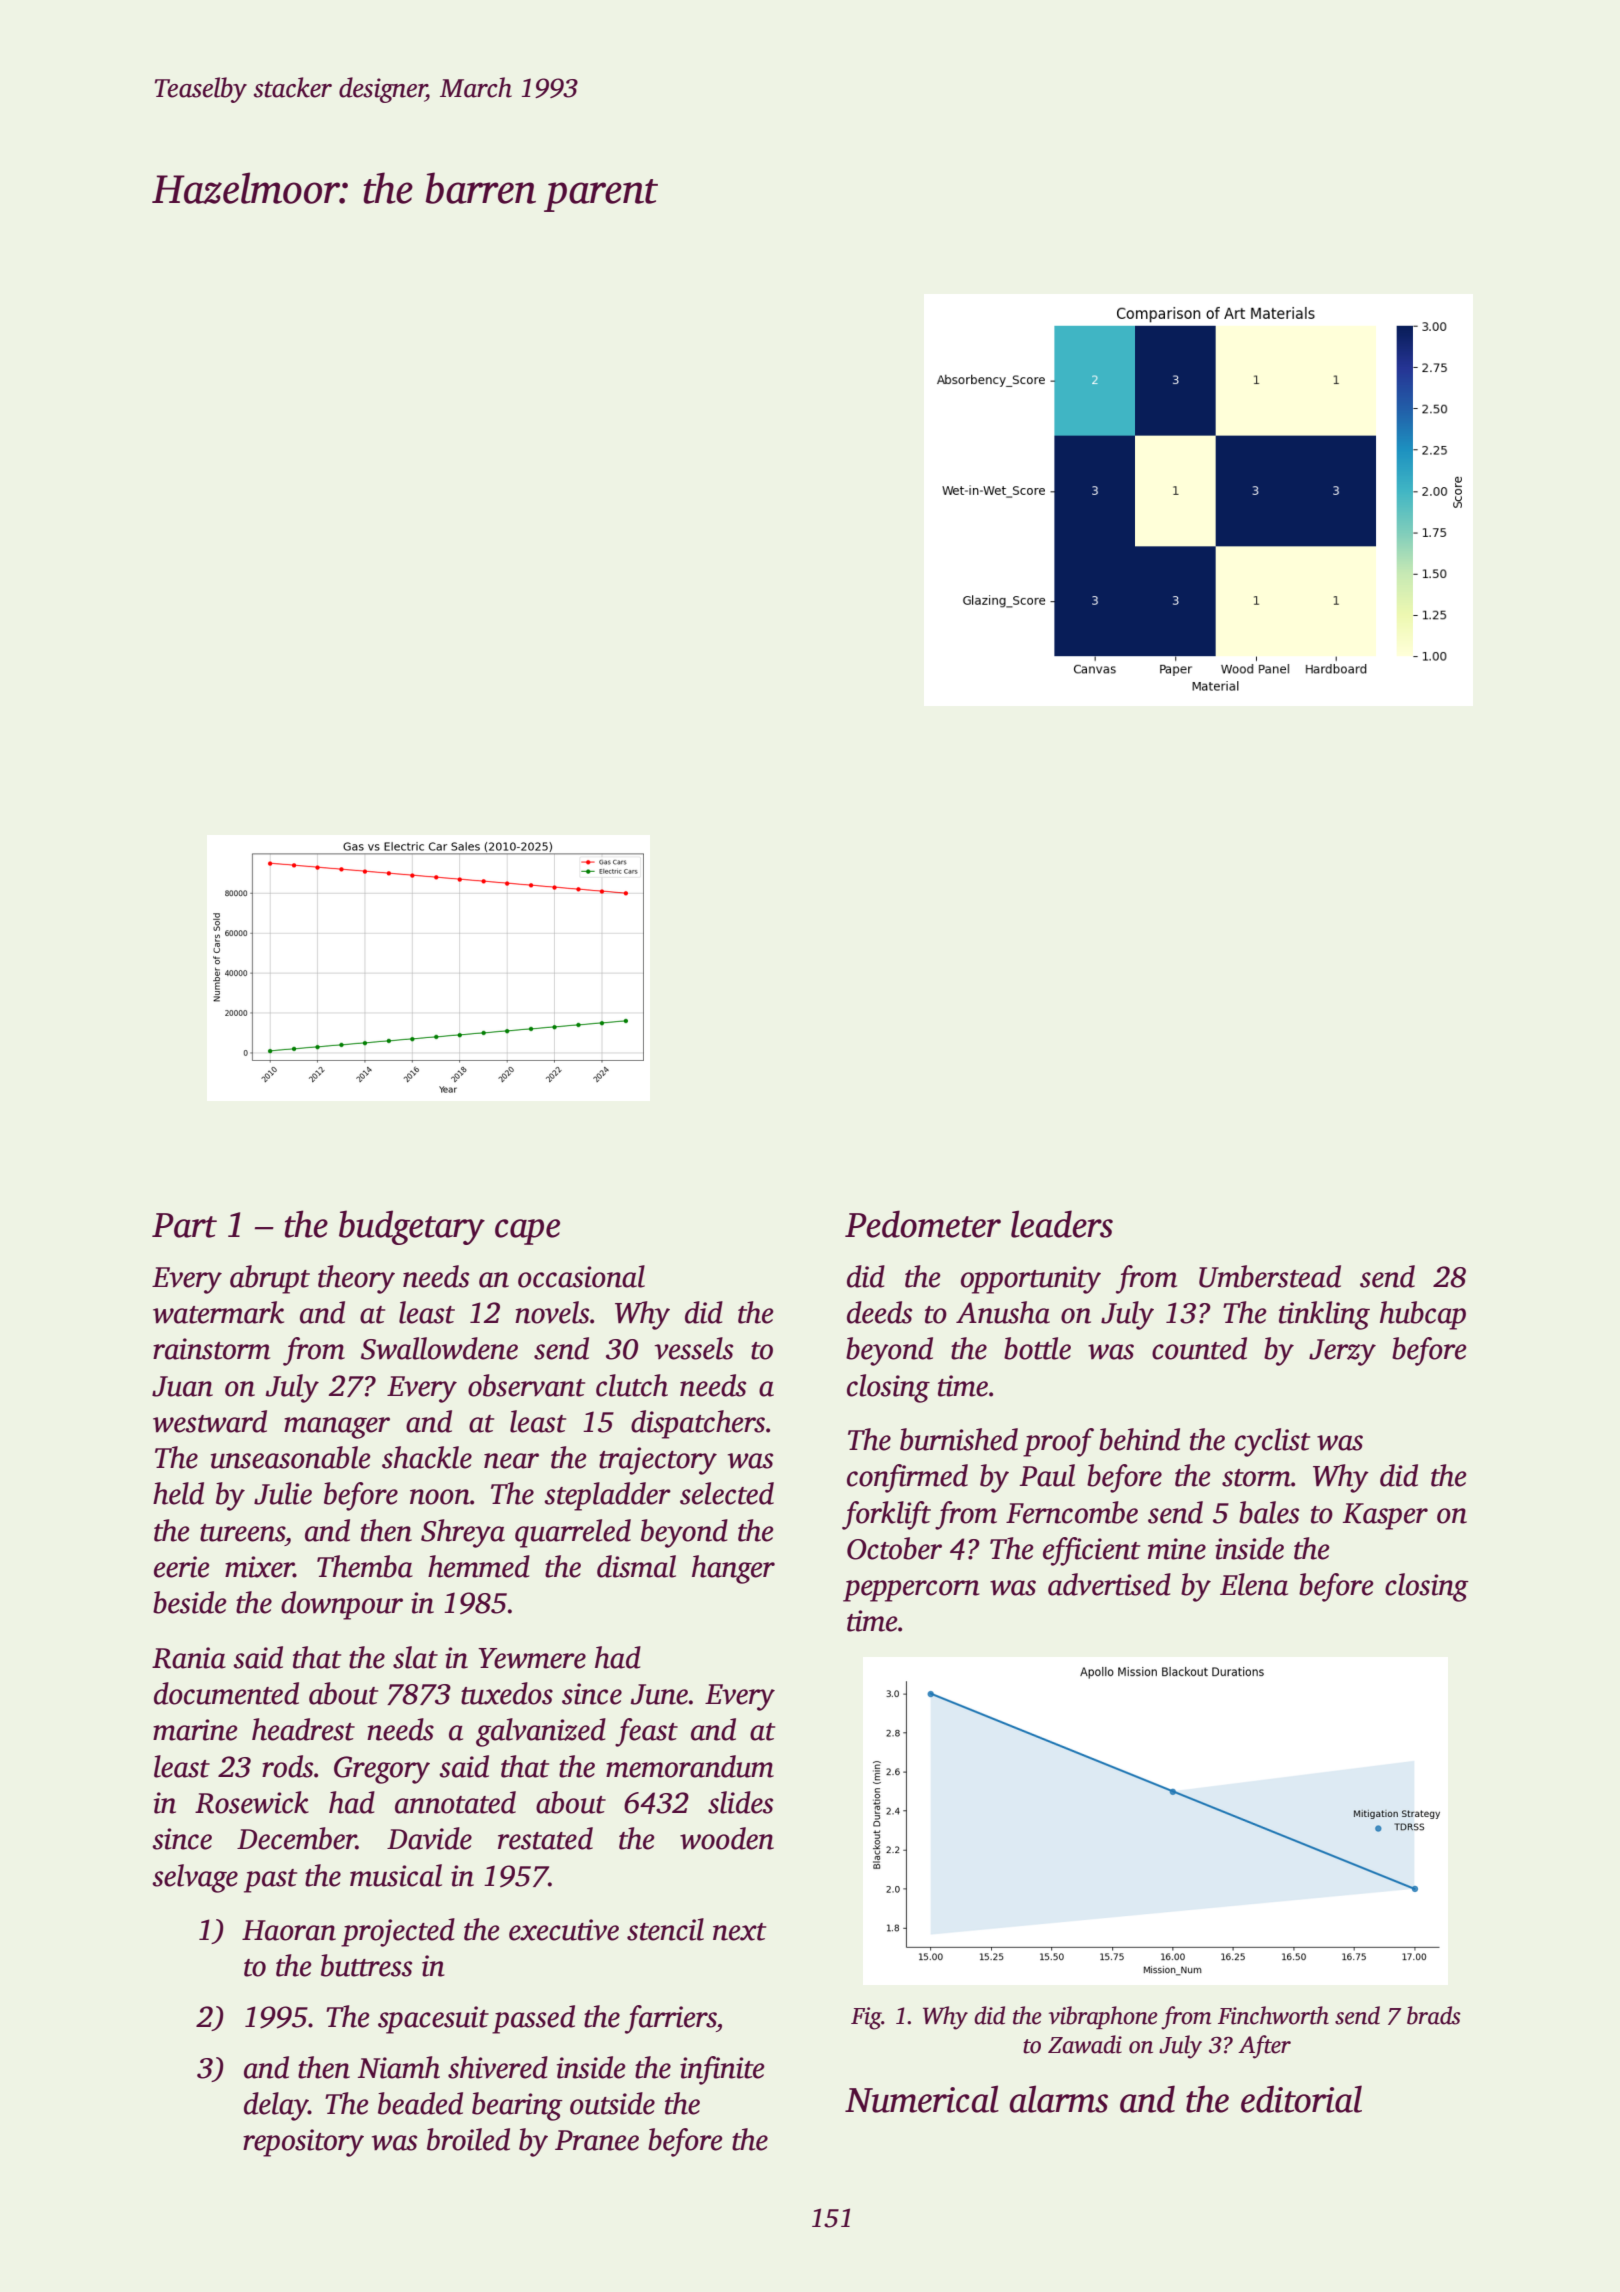  Describe the element at coordinates (337, 1428) in the screenshot. I see `manager` at that location.
